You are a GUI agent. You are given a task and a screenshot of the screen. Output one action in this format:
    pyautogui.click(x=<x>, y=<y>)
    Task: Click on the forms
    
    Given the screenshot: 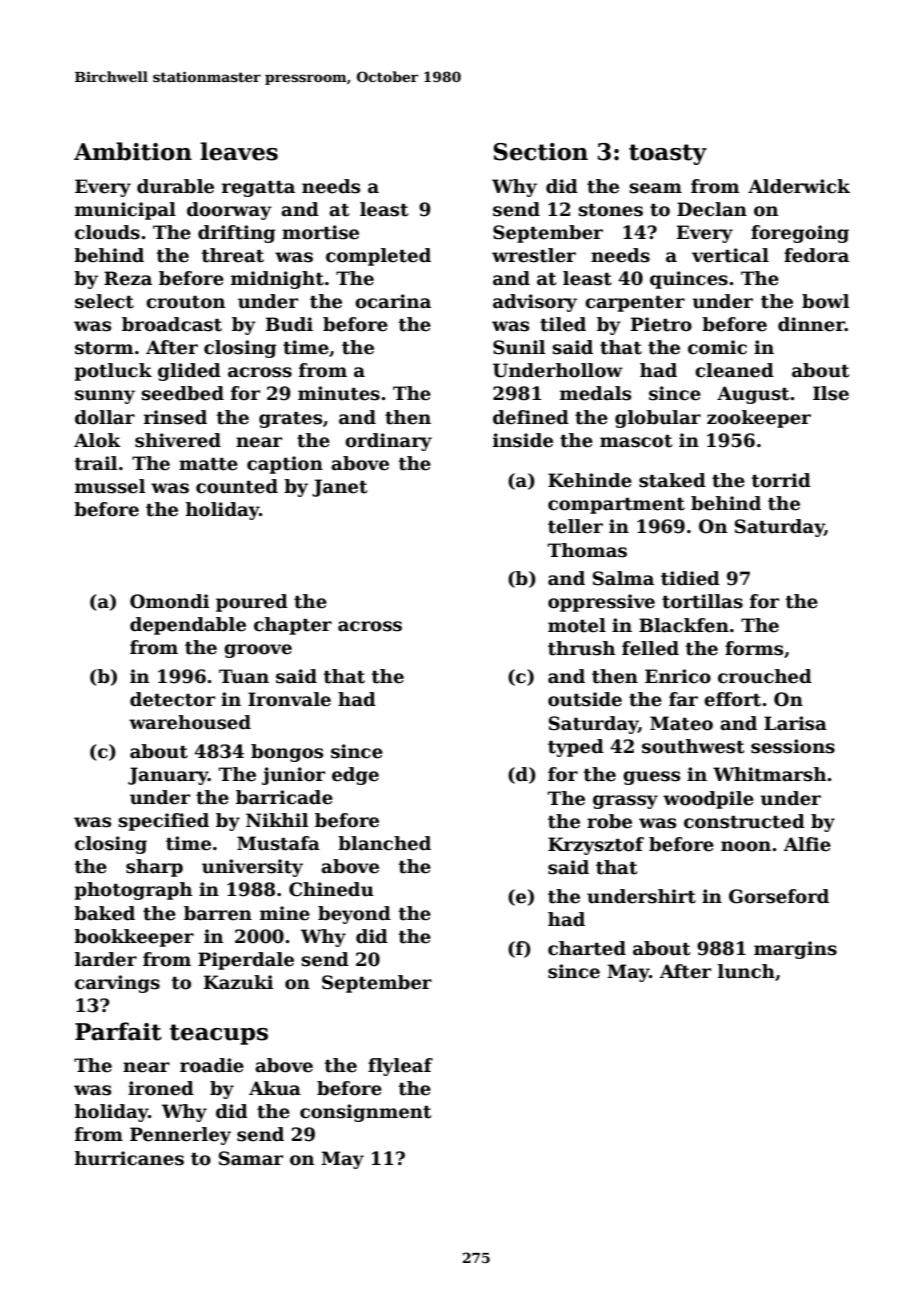 What is the action you would take?
    pyautogui.click(x=754, y=648)
